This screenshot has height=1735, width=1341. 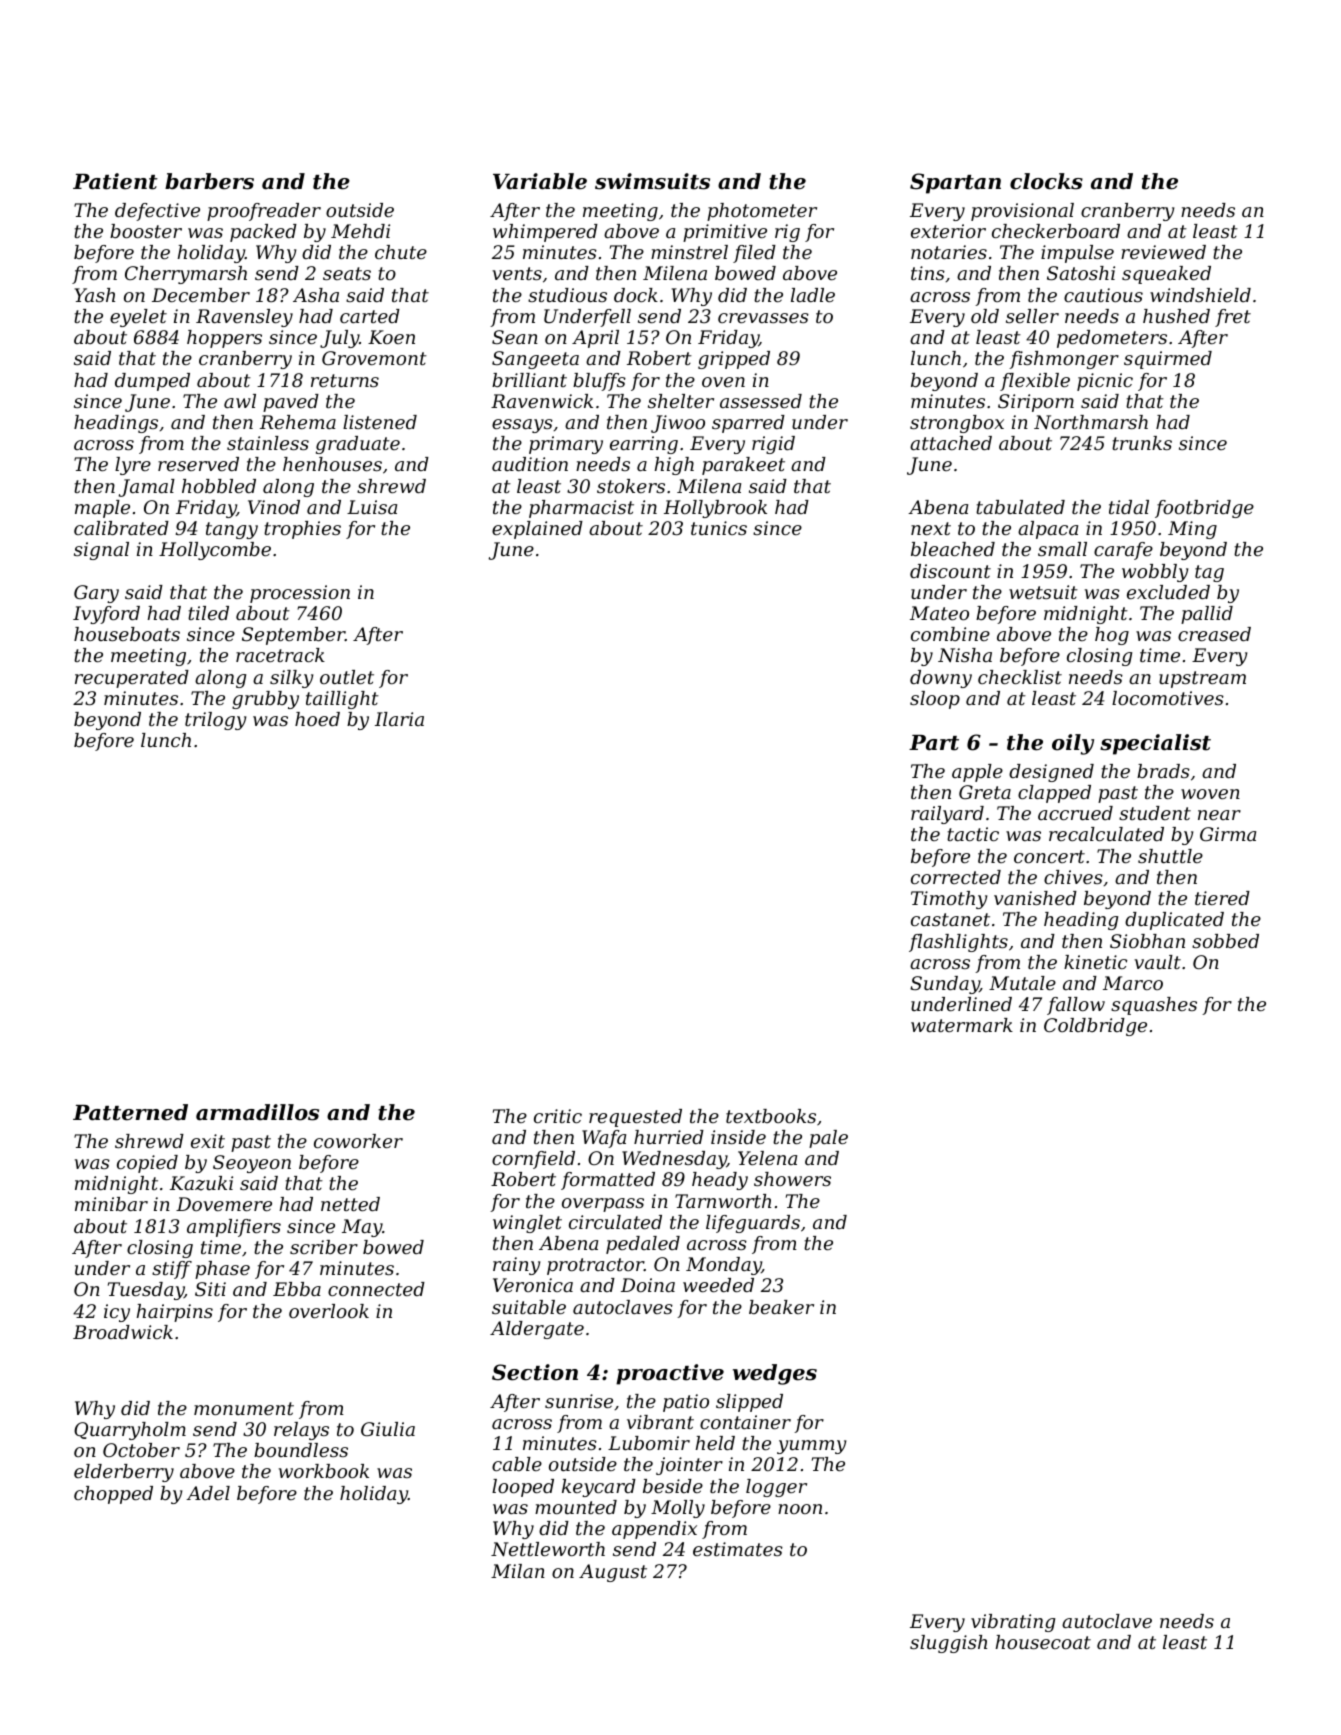 I want to click on housecoat, so click(x=1043, y=1642).
